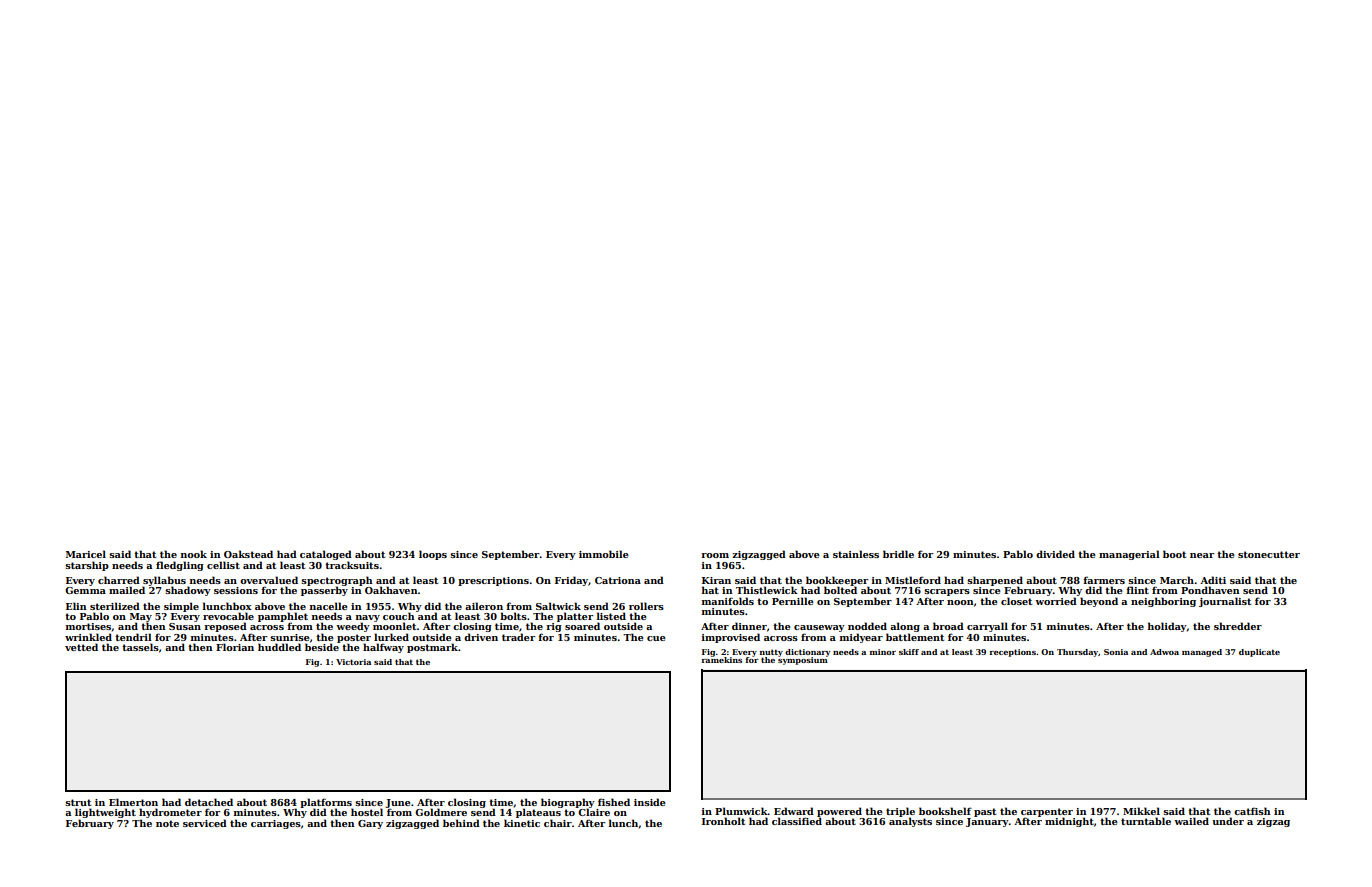  I want to click on Mikkel, so click(1141, 811).
